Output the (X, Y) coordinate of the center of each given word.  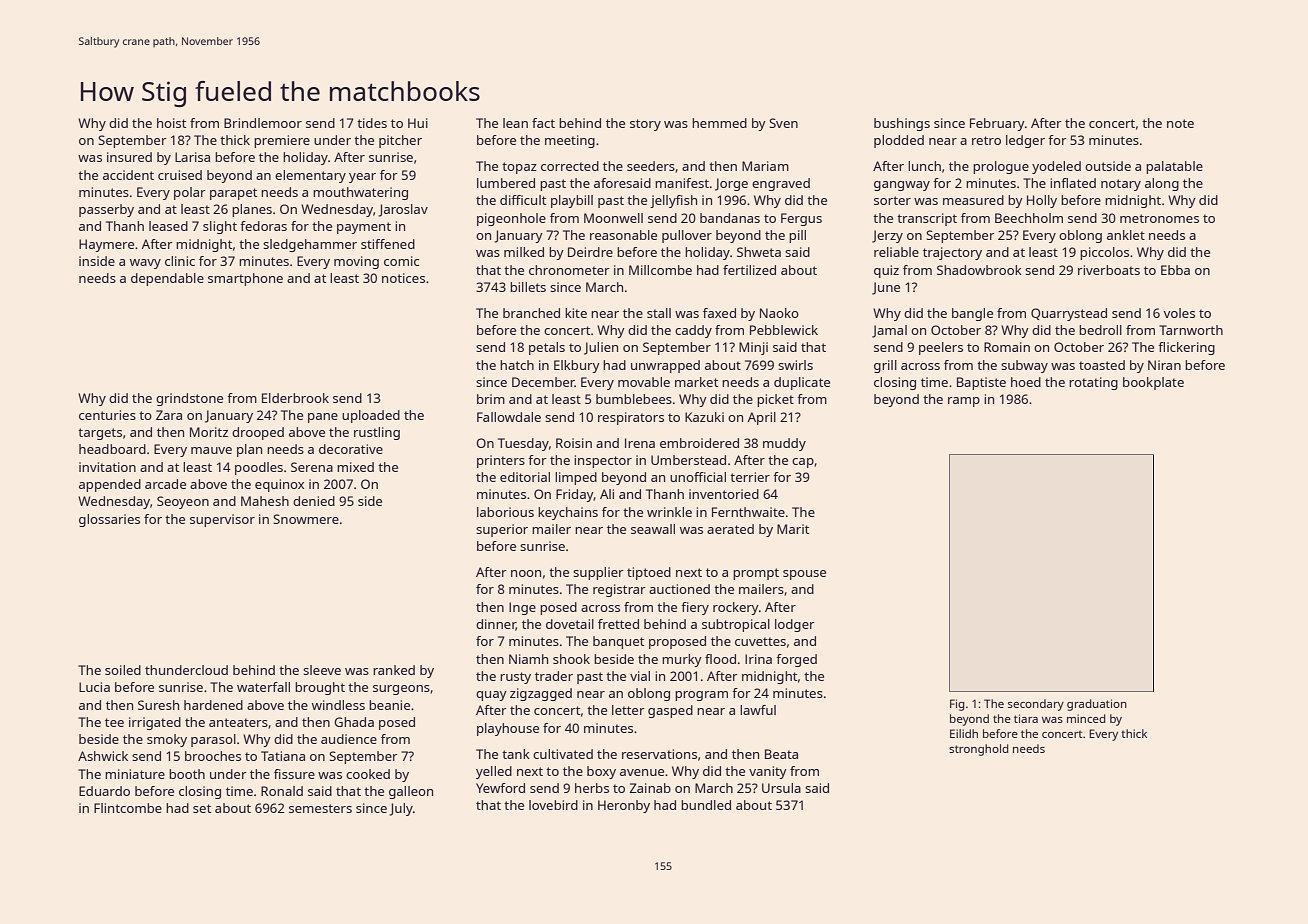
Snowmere (306, 519)
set (202, 808)
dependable (167, 279)
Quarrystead (1069, 314)
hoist (171, 123)
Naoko (779, 313)
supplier (598, 573)
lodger (795, 625)
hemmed (719, 123)
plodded (899, 141)
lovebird (553, 805)
